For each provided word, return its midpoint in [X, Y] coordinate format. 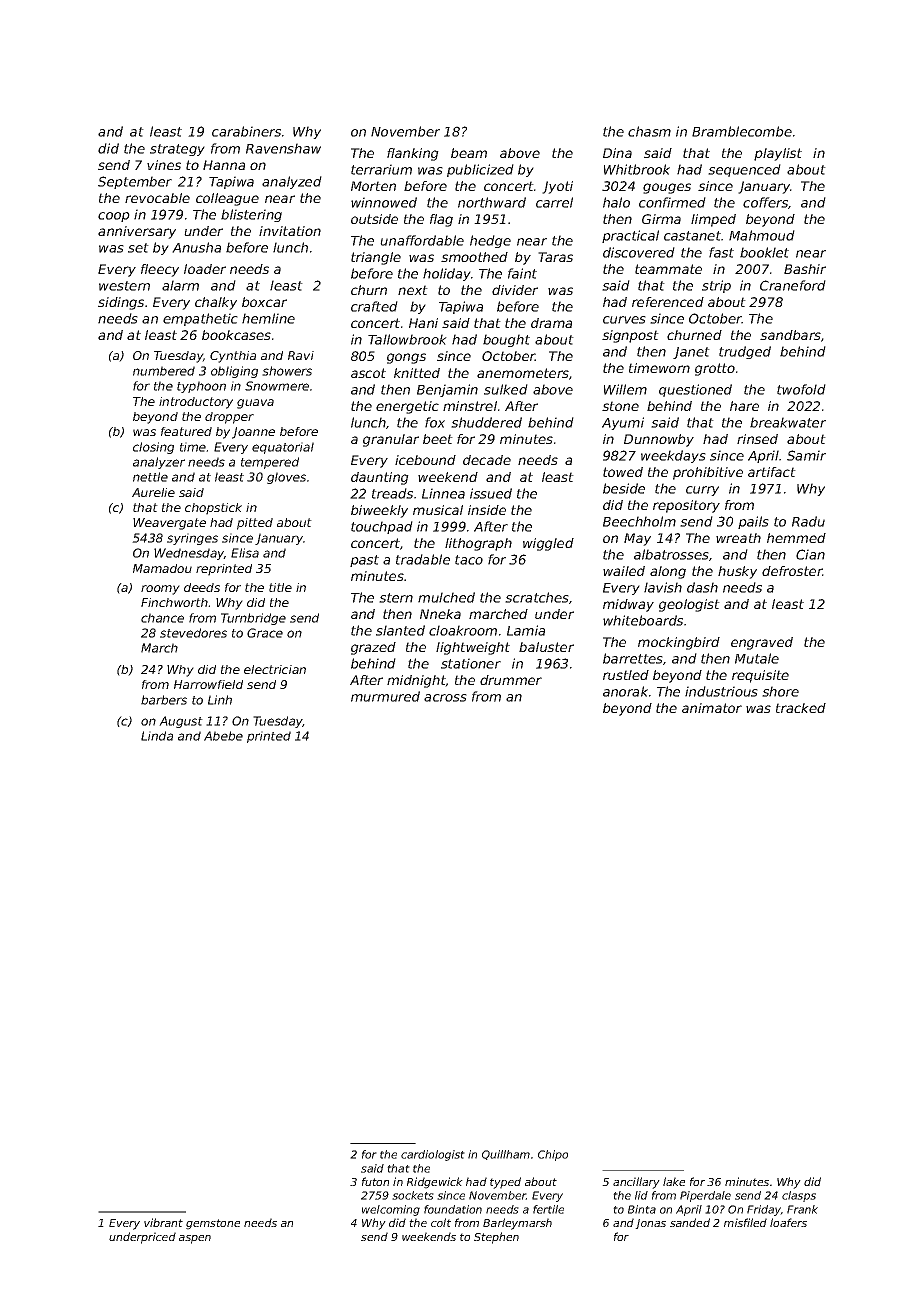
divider [515, 290]
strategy [177, 150]
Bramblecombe [742, 131]
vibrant [163, 1222]
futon [375, 1181]
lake [674, 1181]
